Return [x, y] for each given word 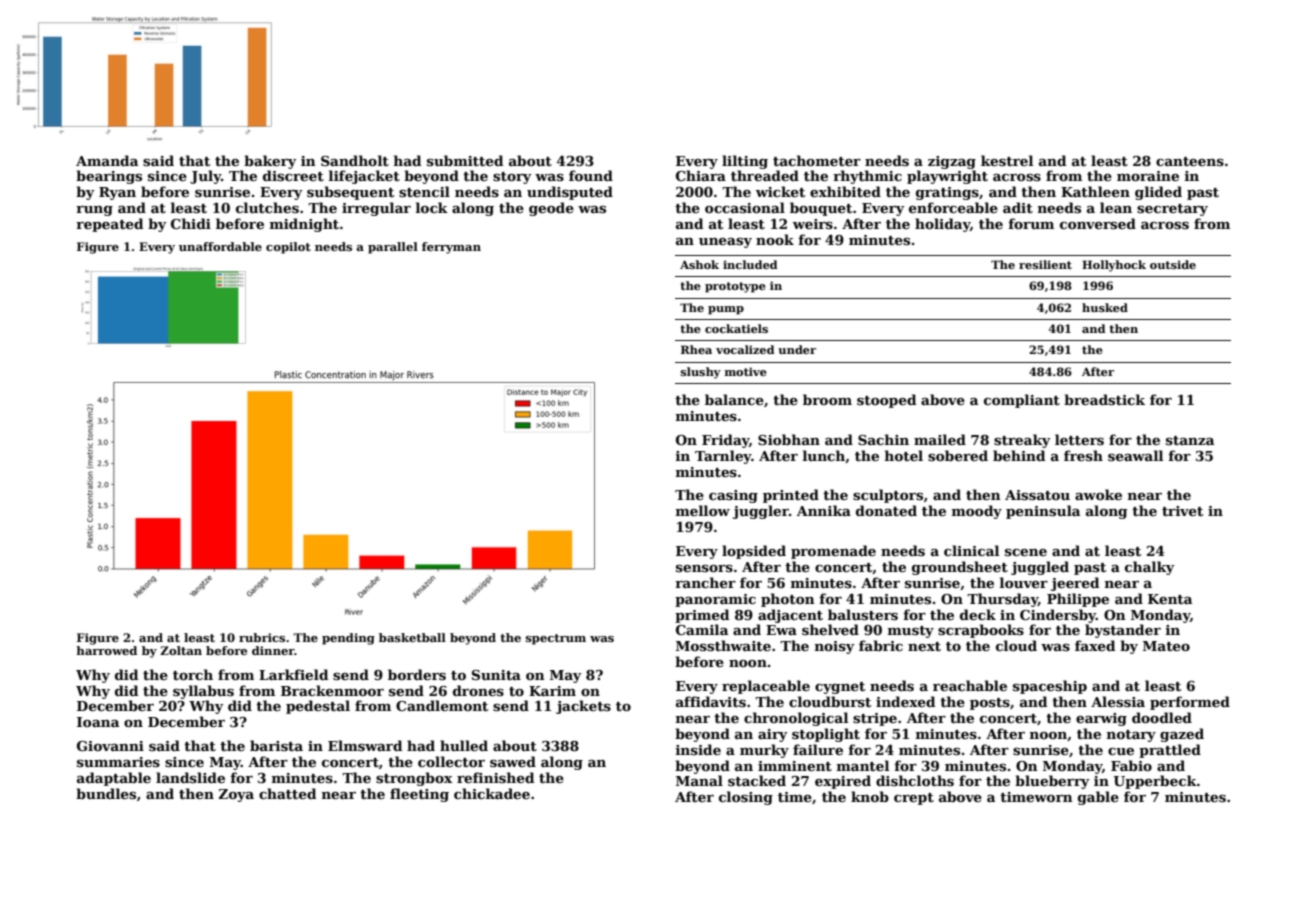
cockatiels [736, 328]
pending [348, 639]
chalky [1150, 568]
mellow [703, 510]
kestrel [1007, 160]
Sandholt [355, 160]
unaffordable [220, 246]
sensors [704, 568]
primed [702, 616]
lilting [745, 162]
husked [1105, 307]
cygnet [840, 688]
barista [276, 745]
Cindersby [1058, 616]
